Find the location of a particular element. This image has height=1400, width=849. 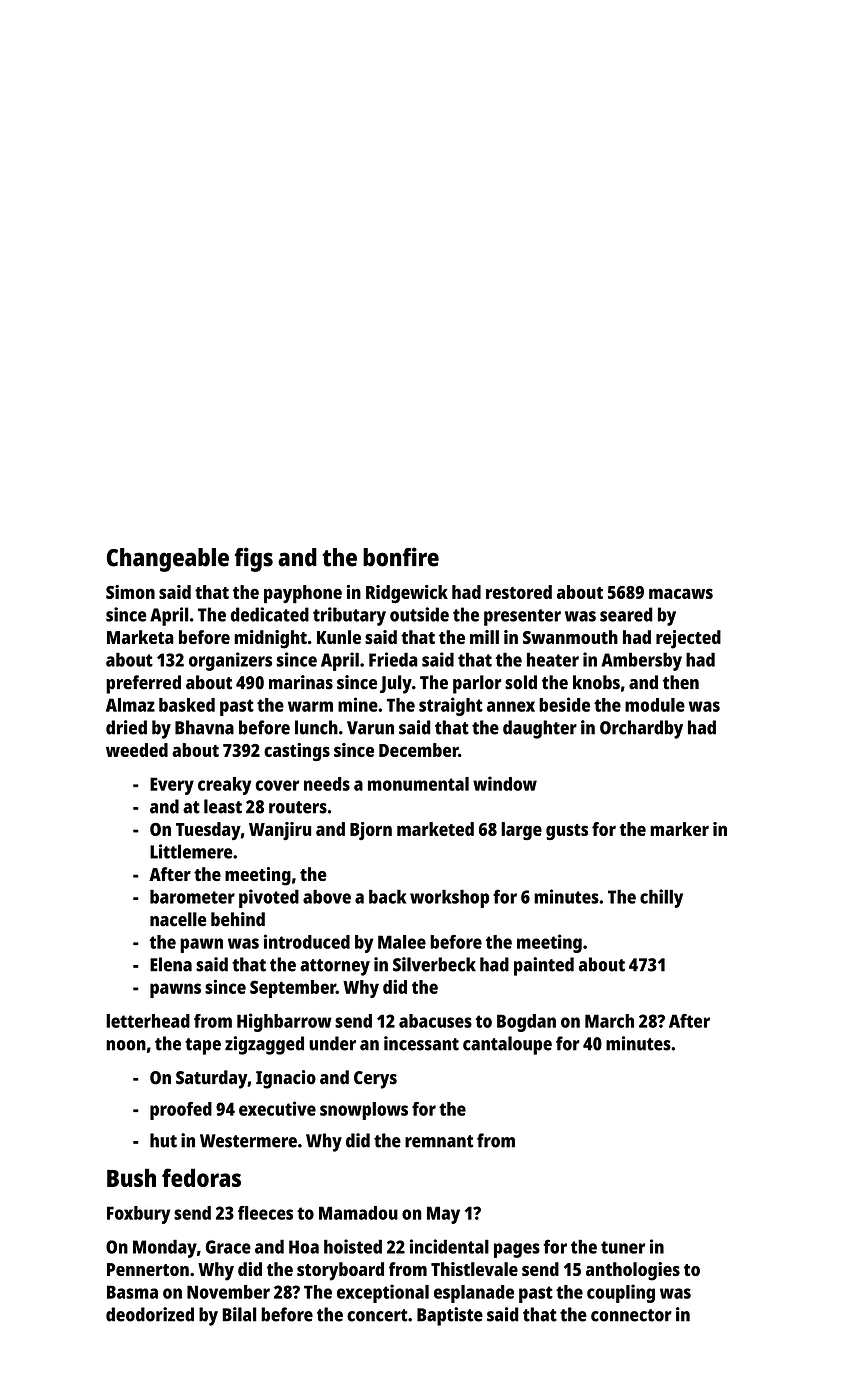

beside is located at coordinates (564, 704).
